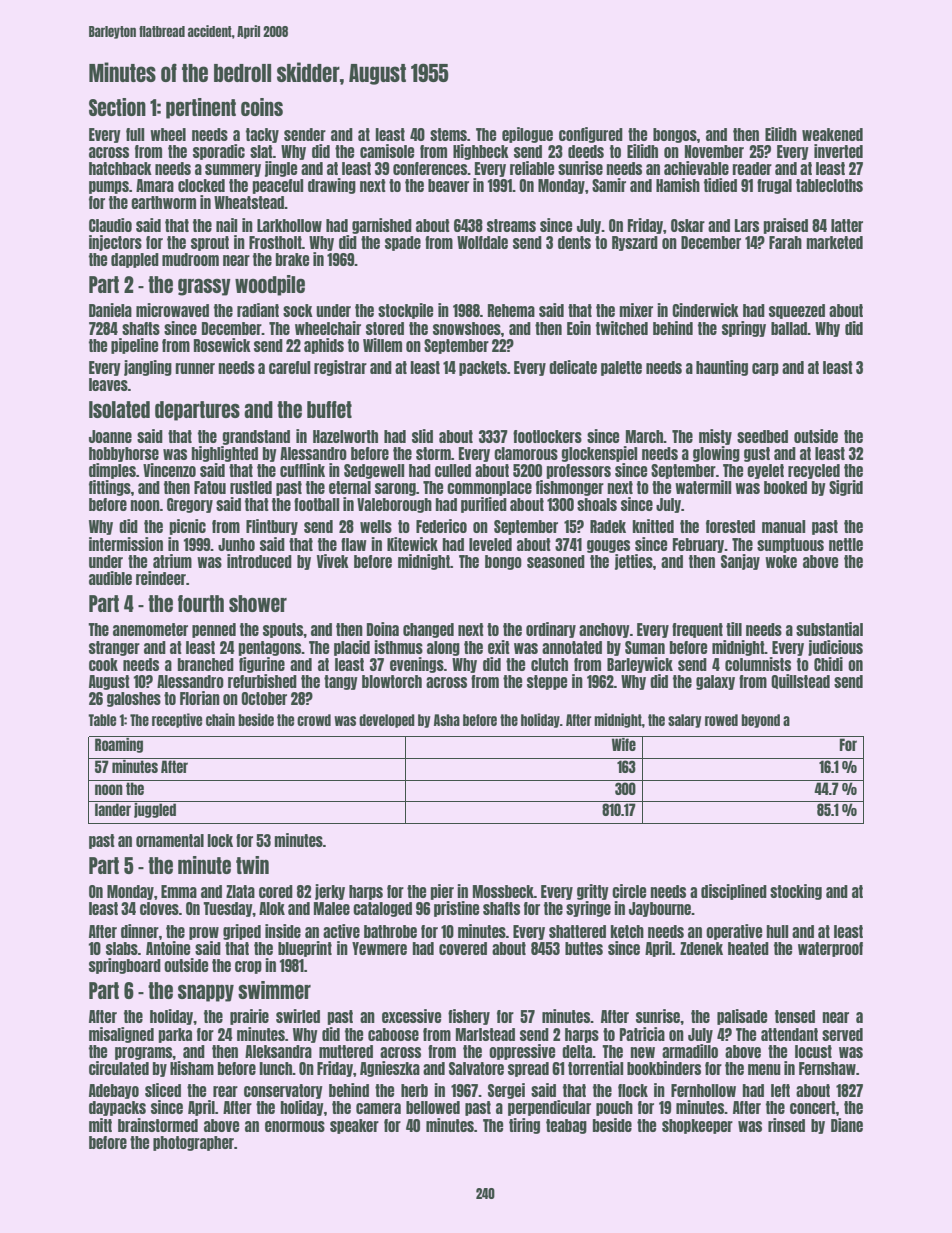 This document has width=952, height=1233. Describe the element at coordinates (511, 225) in the document. I see `streams` at that location.
